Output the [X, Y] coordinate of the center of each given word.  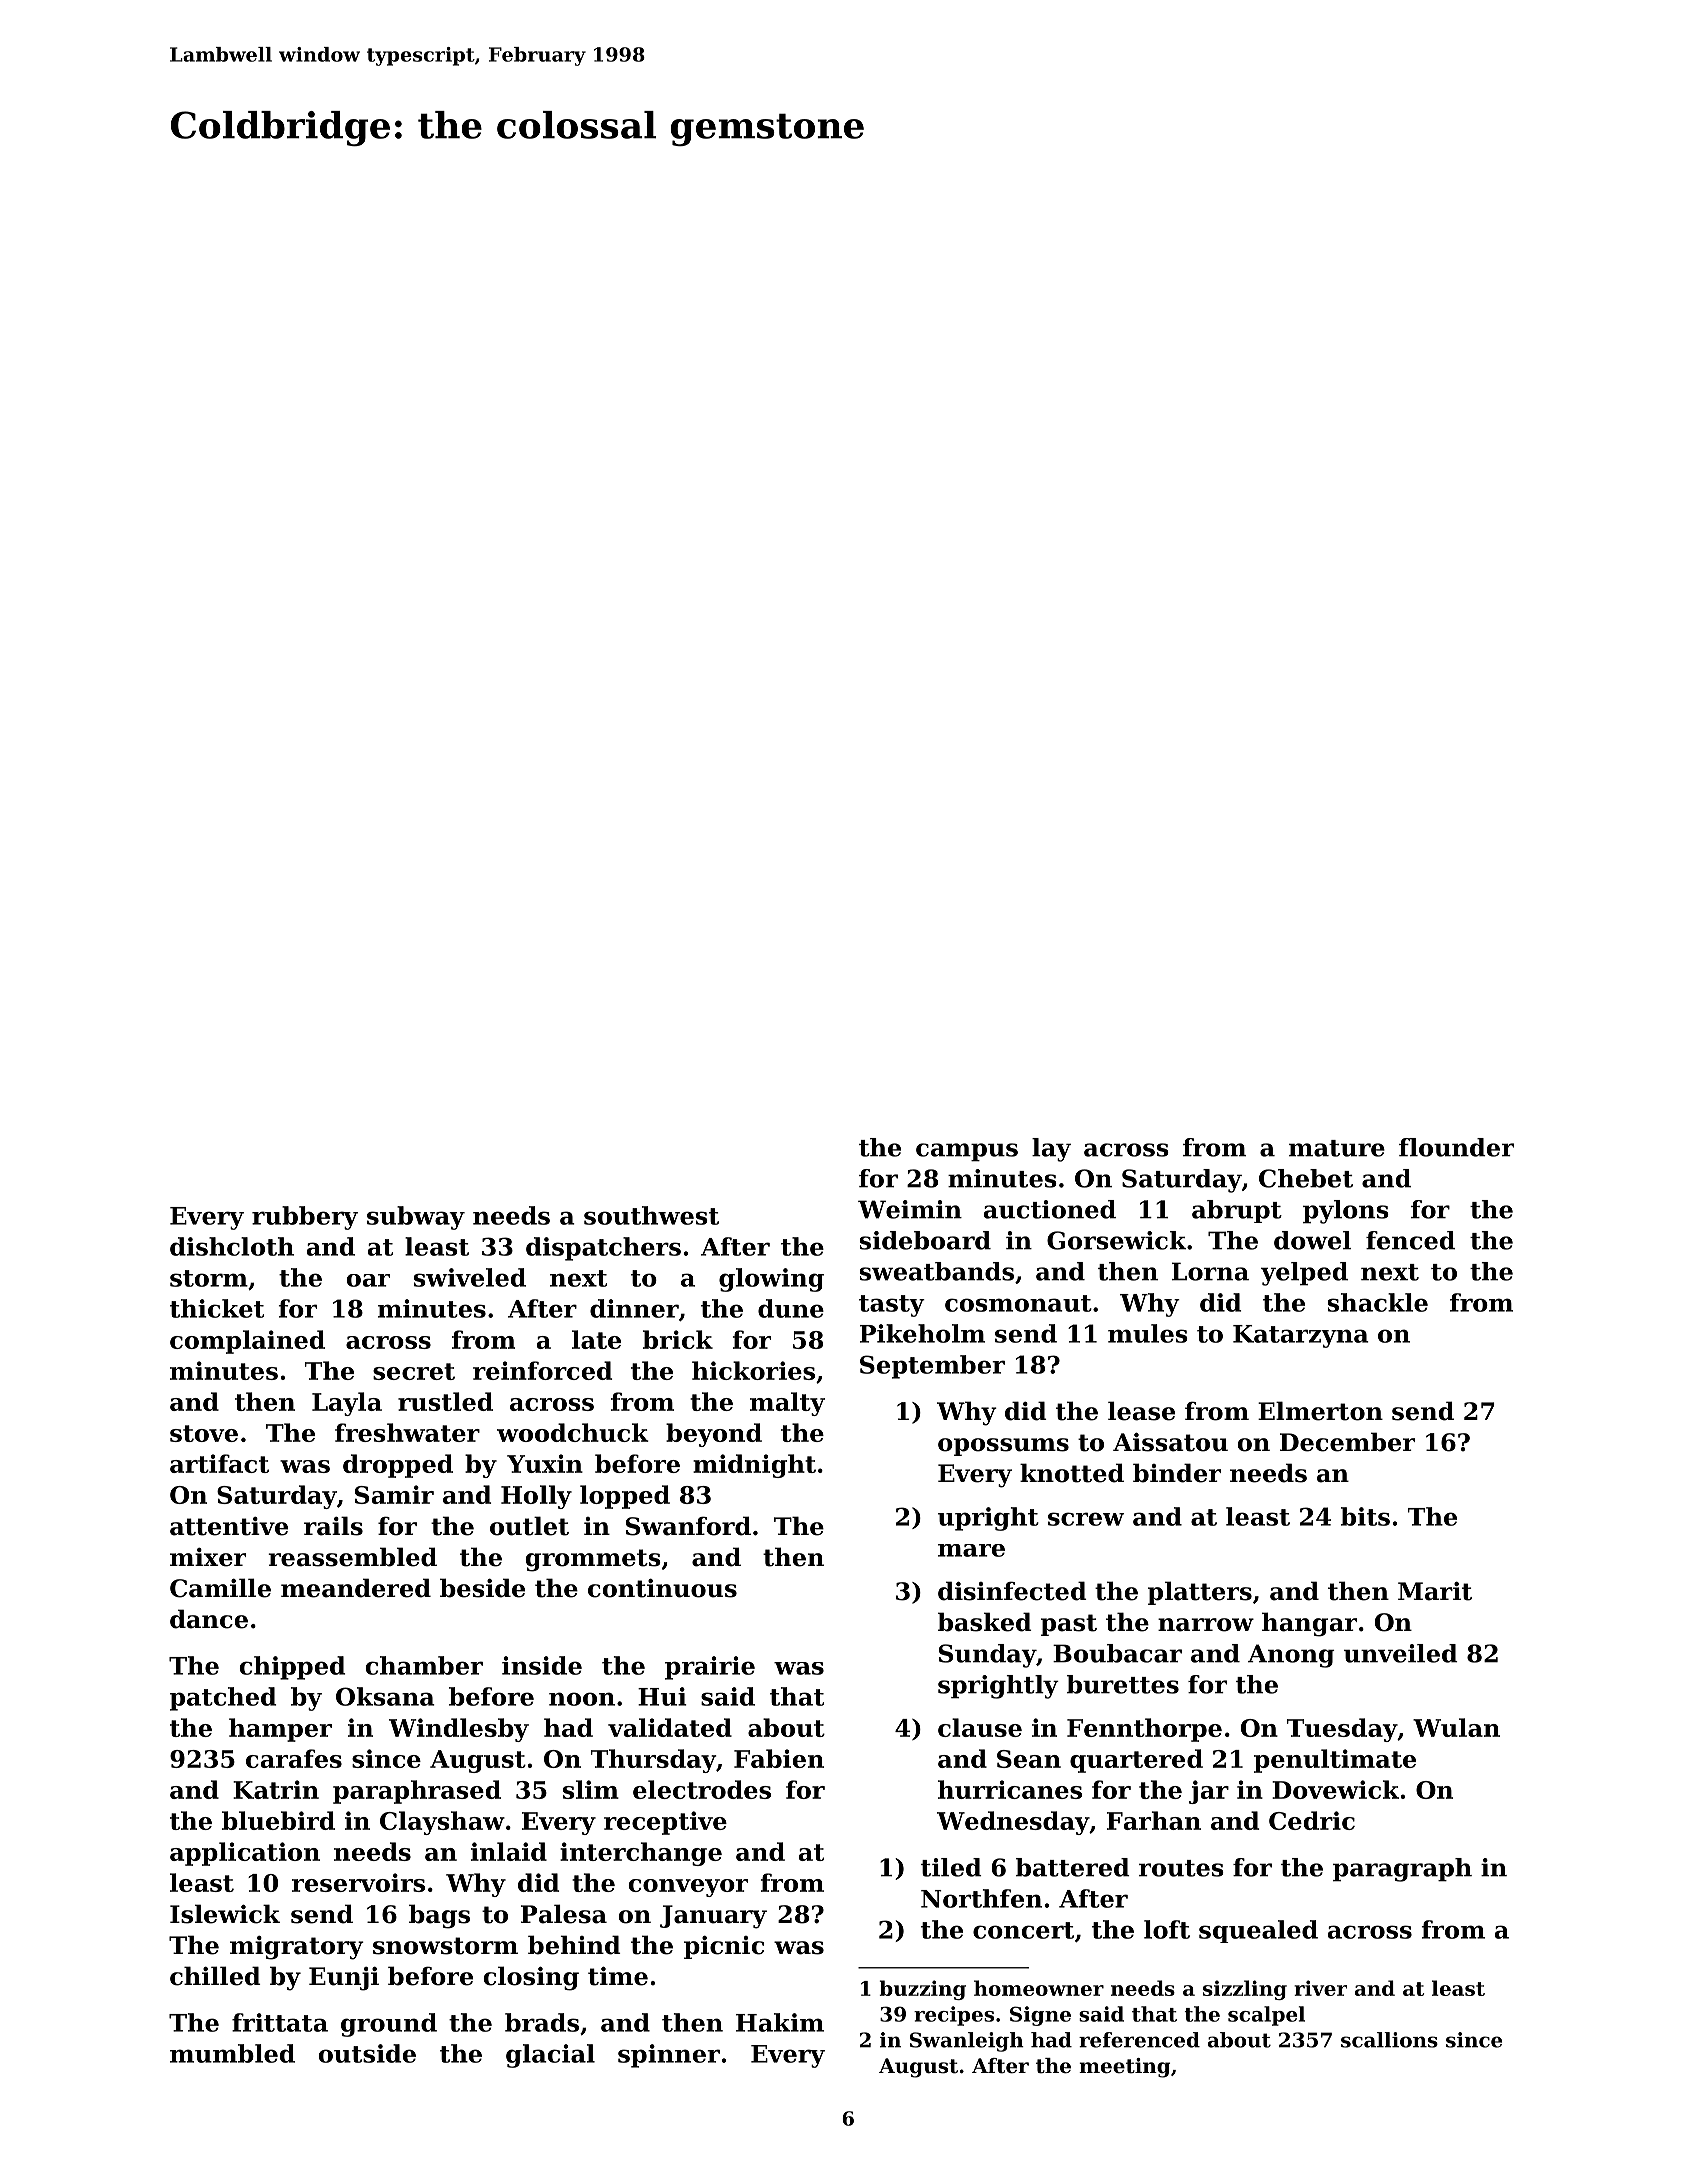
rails [333, 1526]
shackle [1378, 1302]
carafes [294, 1758]
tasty [892, 1306]
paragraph [1402, 1870]
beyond [714, 1435]
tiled [951, 1867]
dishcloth [232, 1246]
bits [1365, 1516]
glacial [550, 2056]
